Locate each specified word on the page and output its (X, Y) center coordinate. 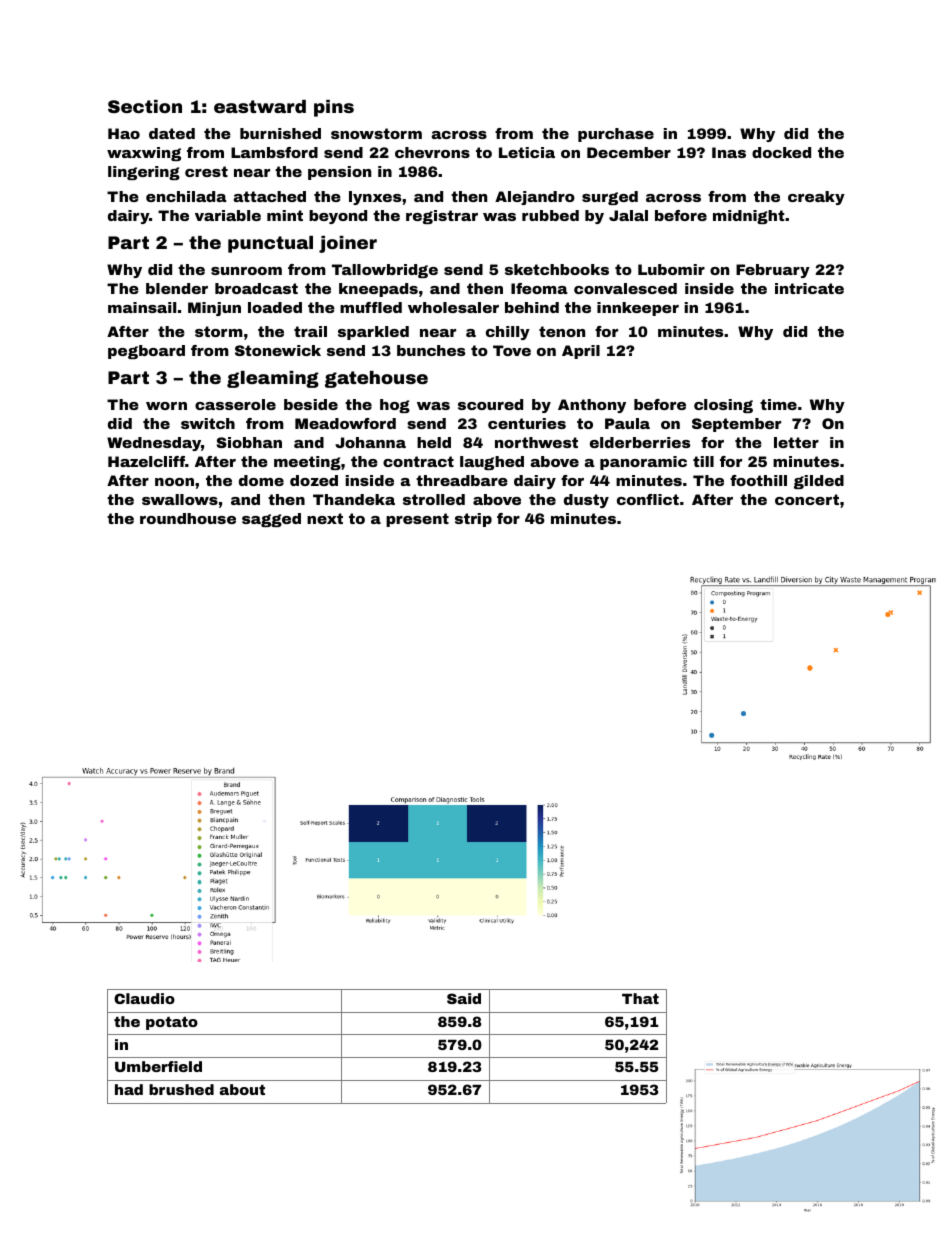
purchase (616, 135)
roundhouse (188, 518)
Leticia (527, 152)
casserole (235, 404)
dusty (586, 501)
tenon (562, 331)
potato (172, 1023)
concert (807, 499)
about (242, 1089)
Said (464, 998)
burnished (280, 133)
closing (723, 406)
